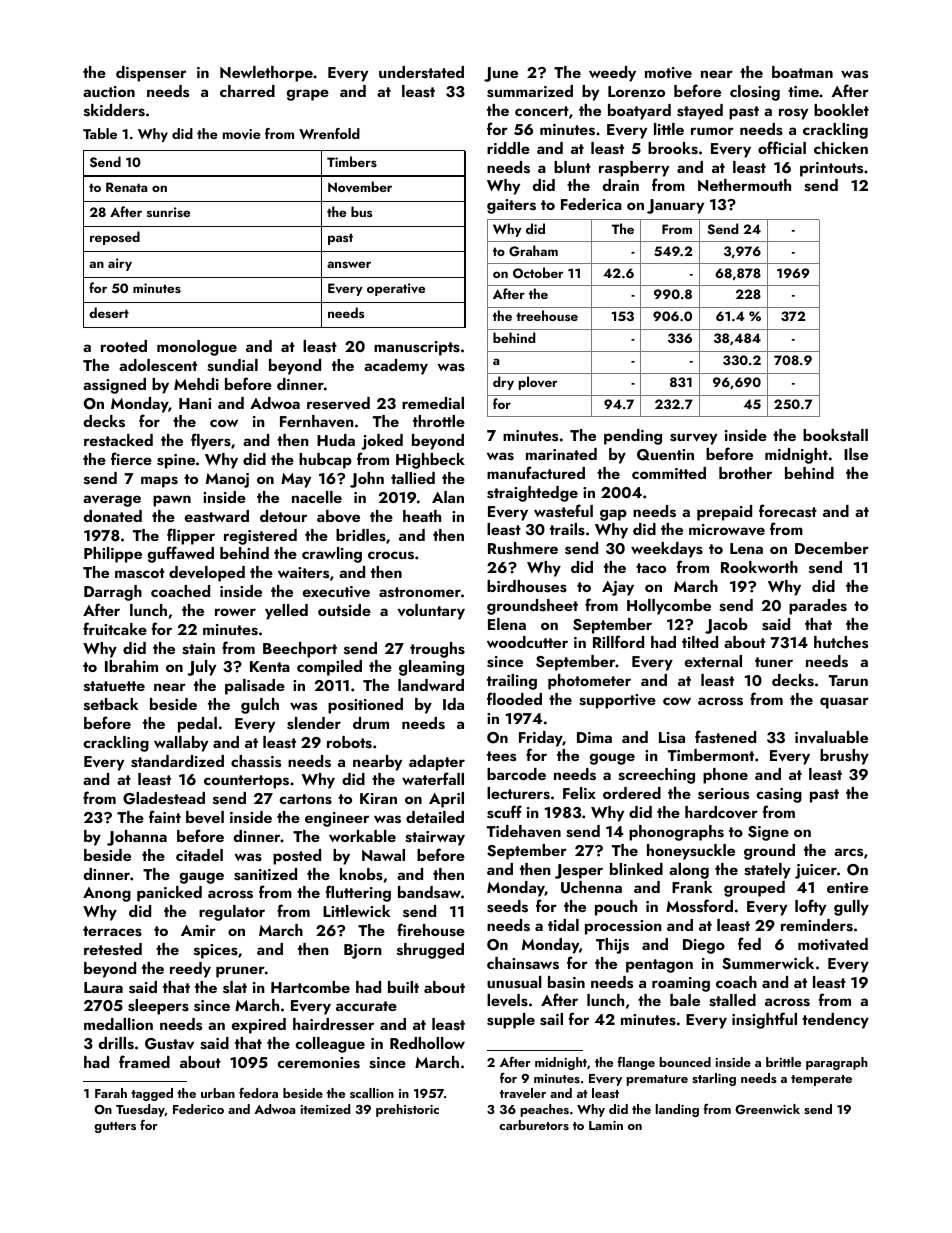  Describe the element at coordinates (511, 206) in the screenshot. I see `gaiters` at that location.
